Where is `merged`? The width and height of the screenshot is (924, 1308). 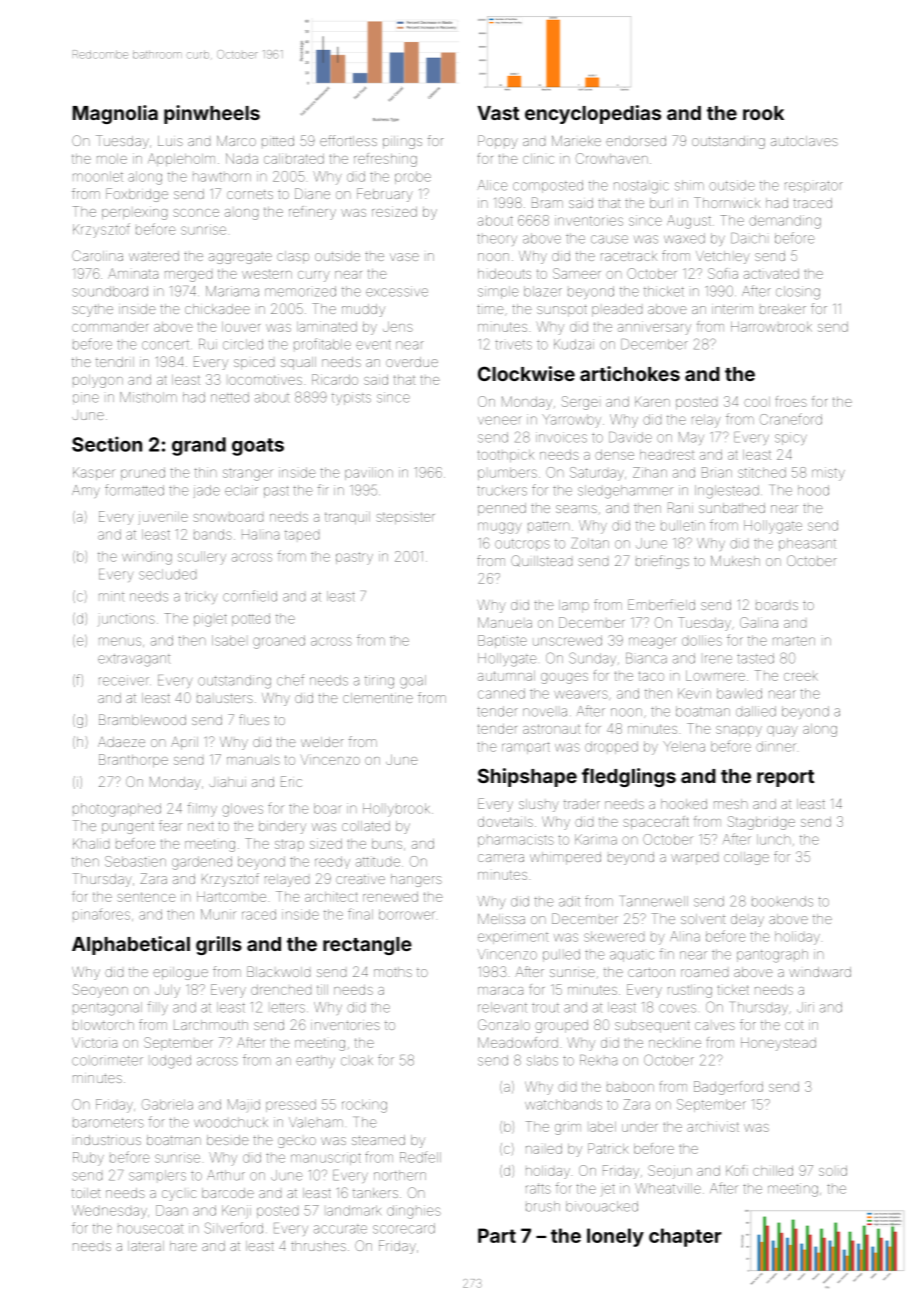 merged is located at coordinates (188, 276).
